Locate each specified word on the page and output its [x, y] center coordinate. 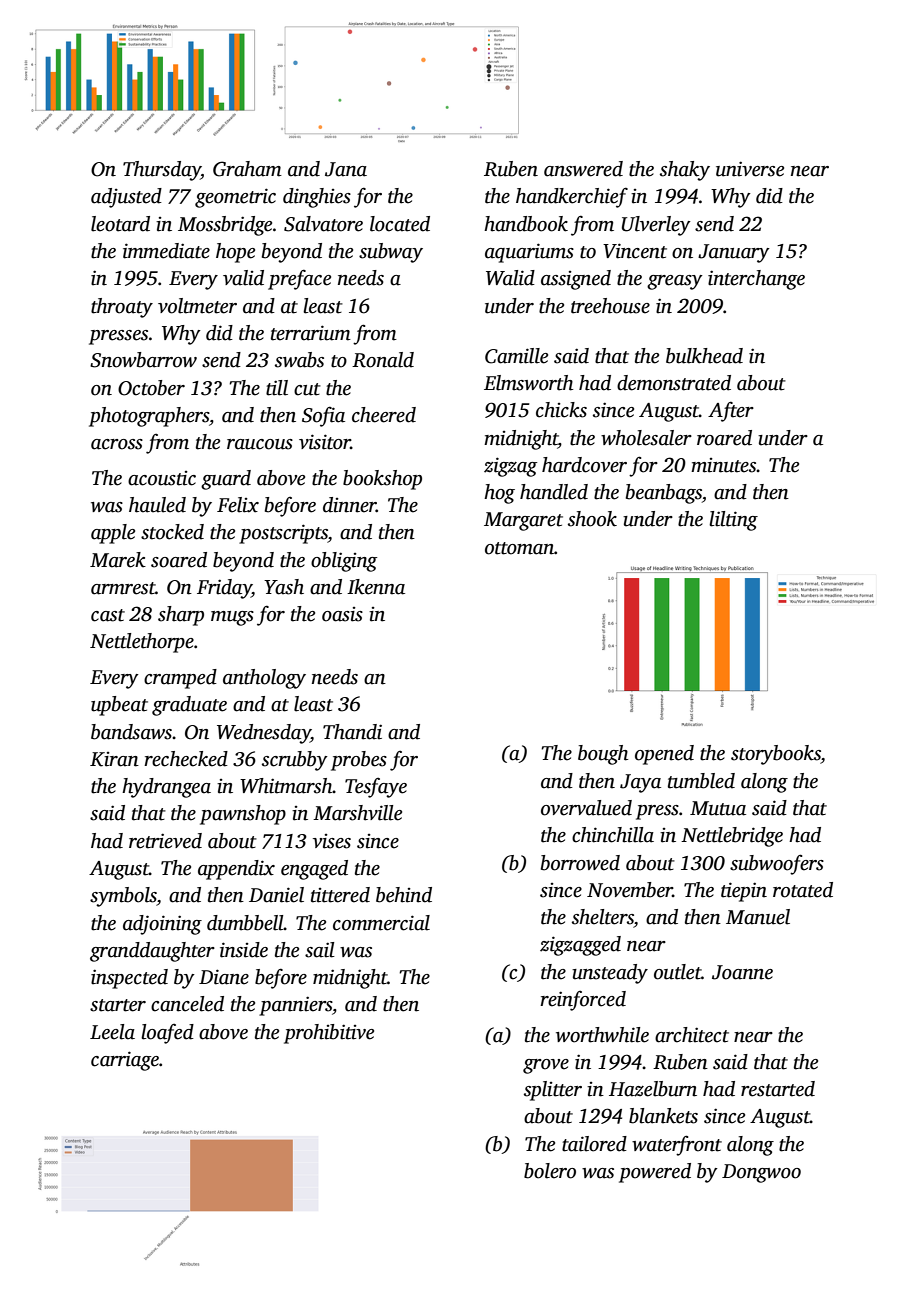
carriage [125, 1061]
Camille [516, 356]
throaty [122, 308]
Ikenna [376, 587]
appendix [236, 870]
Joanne [742, 972]
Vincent [635, 251]
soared [179, 560]
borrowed [580, 863]
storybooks [776, 755]
